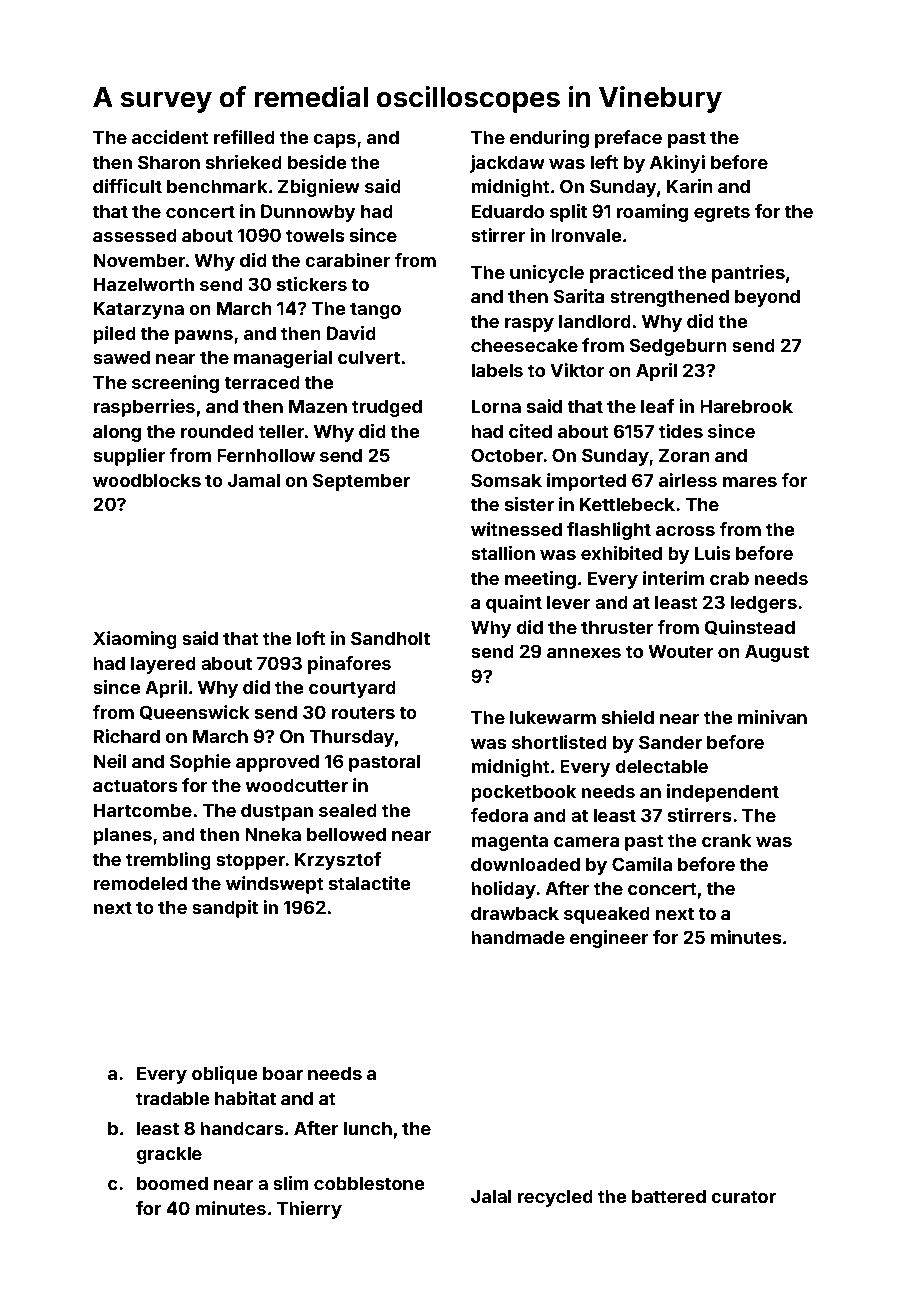 The height and width of the page is (1316, 908). What do you see at coordinates (514, 604) in the page?
I see `quaint` at bounding box center [514, 604].
